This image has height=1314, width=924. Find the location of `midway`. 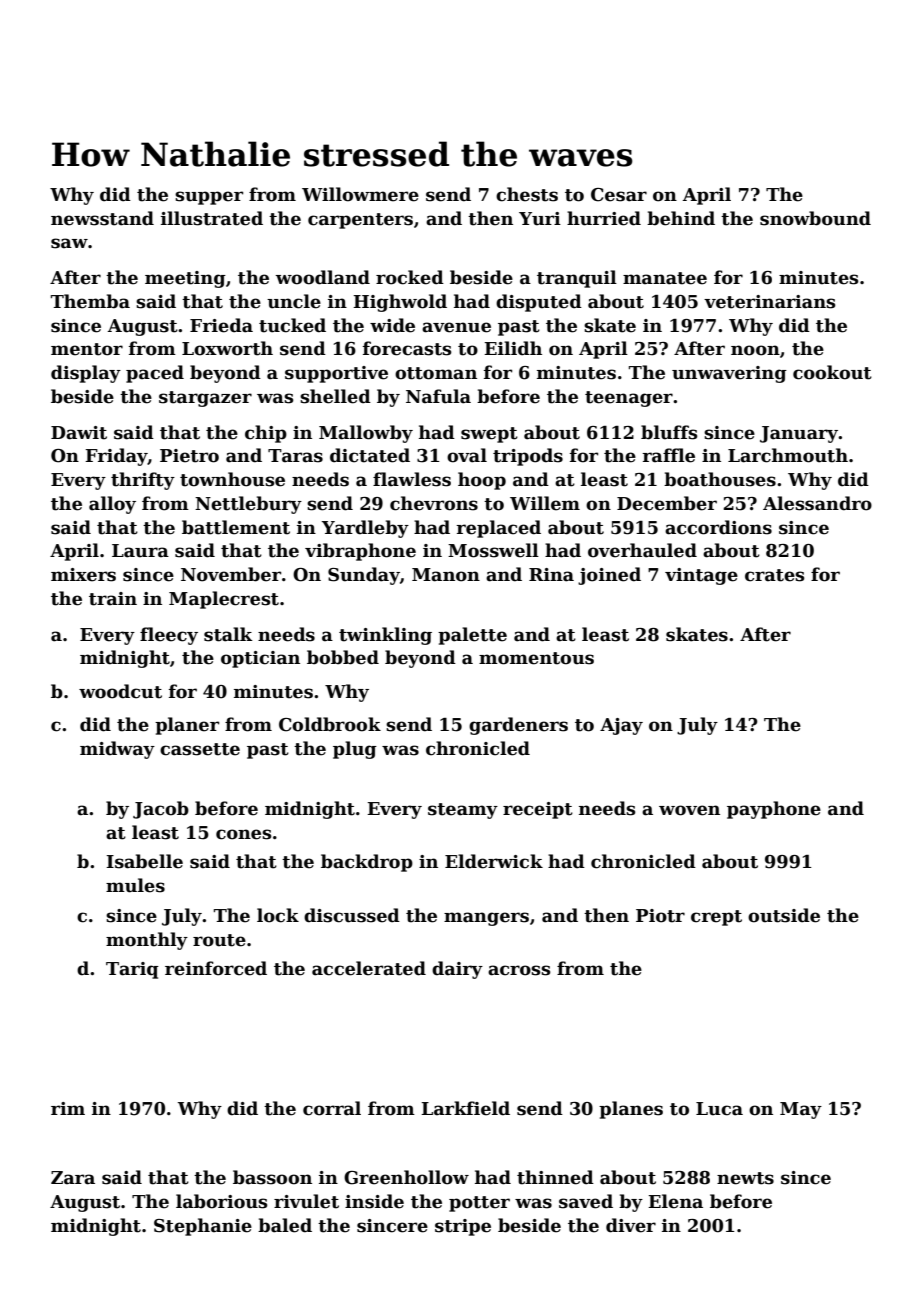

midway is located at coordinates (117, 750).
